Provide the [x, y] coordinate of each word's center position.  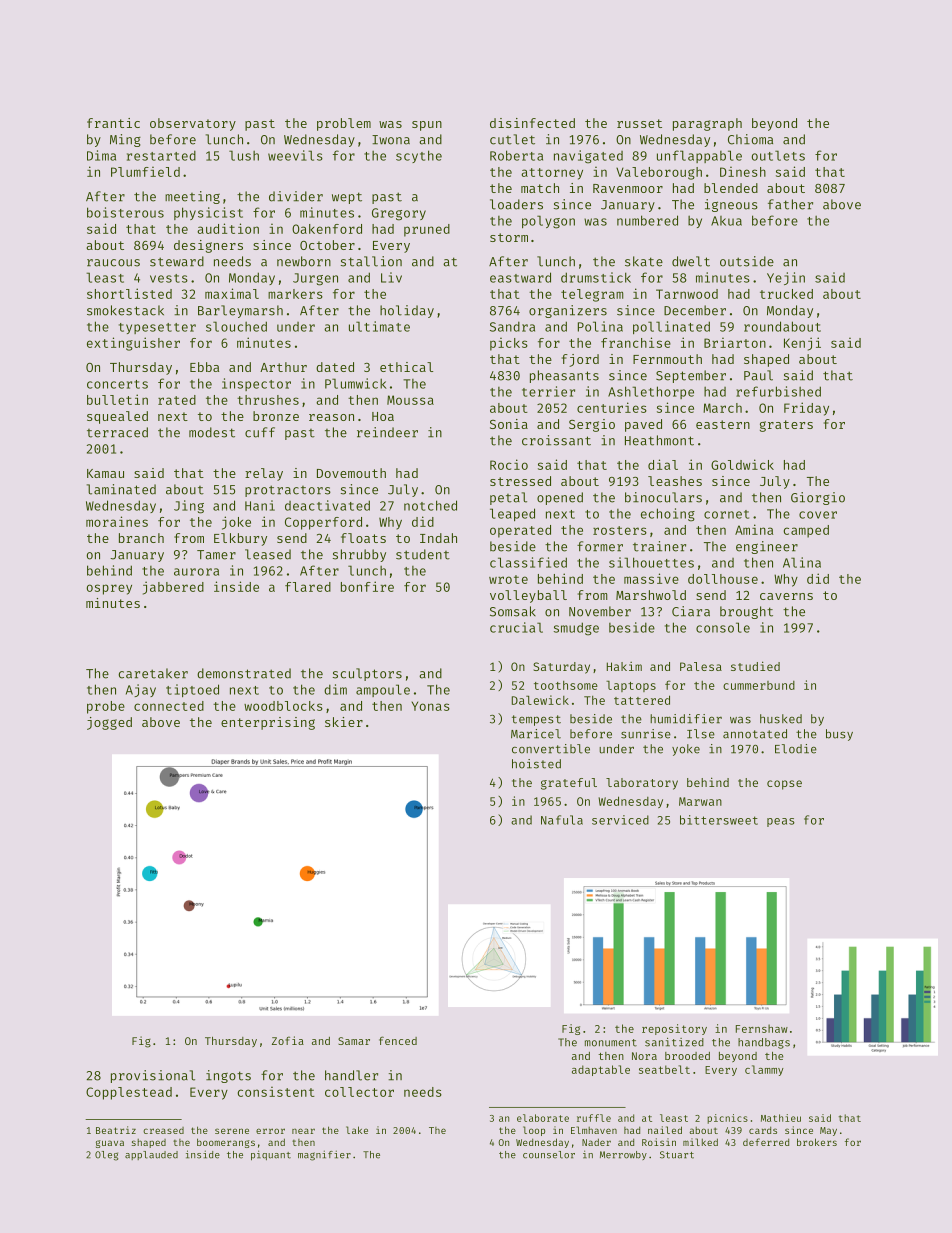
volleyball [528, 596]
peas [781, 822]
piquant [271, 1155]
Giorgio [818, 498]
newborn [304, 261]
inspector [256, 384]
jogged [109, 723]
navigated [588, 157]
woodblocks [283, 706]
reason [331, 417]
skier [344, 722]
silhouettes [651, 562]
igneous [731, 205]
